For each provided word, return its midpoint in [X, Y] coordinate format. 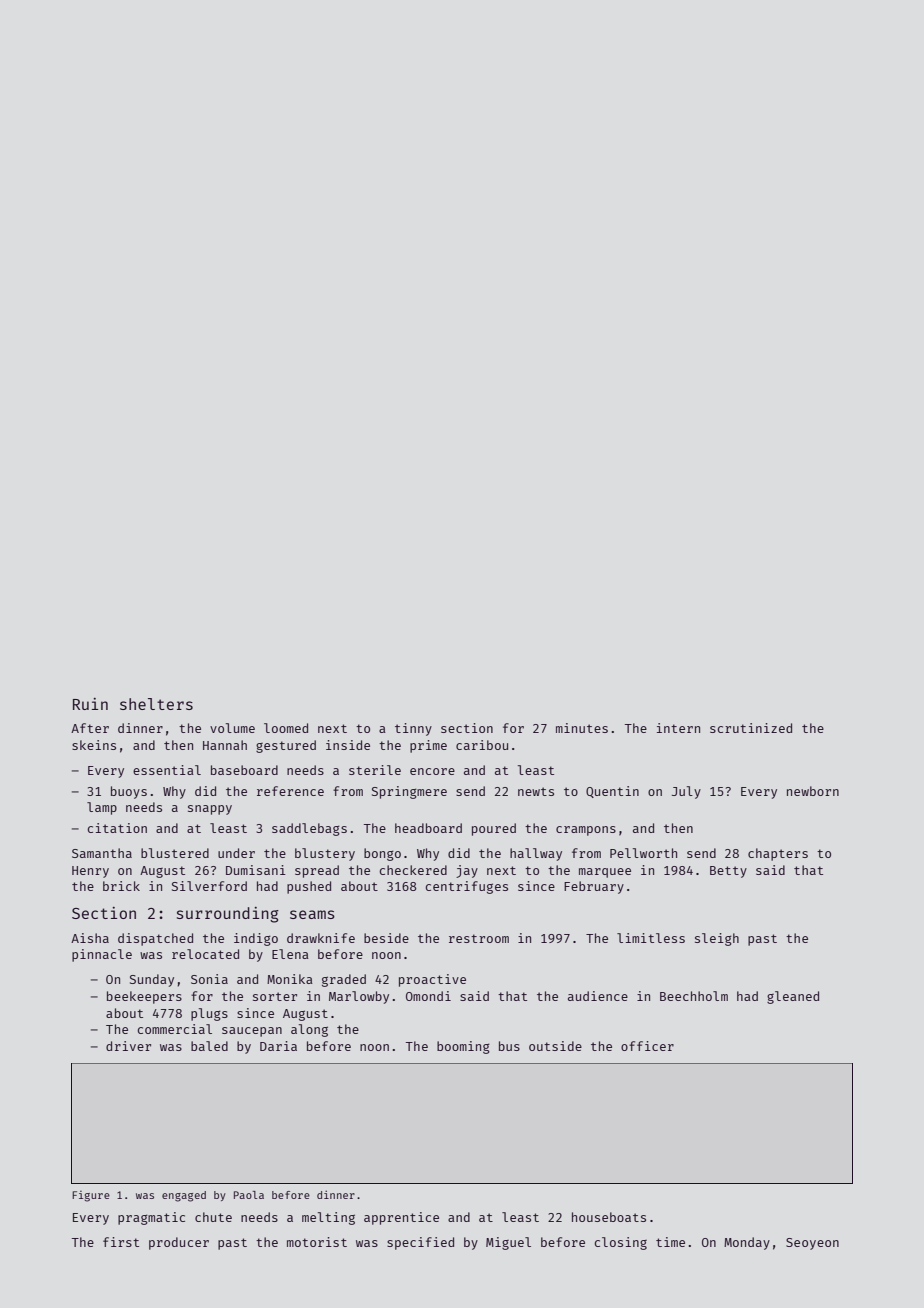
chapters [778, 854]
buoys [129, 792]
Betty [728, 872]
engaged [184, 1196]
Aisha [90, 938]
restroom [479, 938]
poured [494, 829]
